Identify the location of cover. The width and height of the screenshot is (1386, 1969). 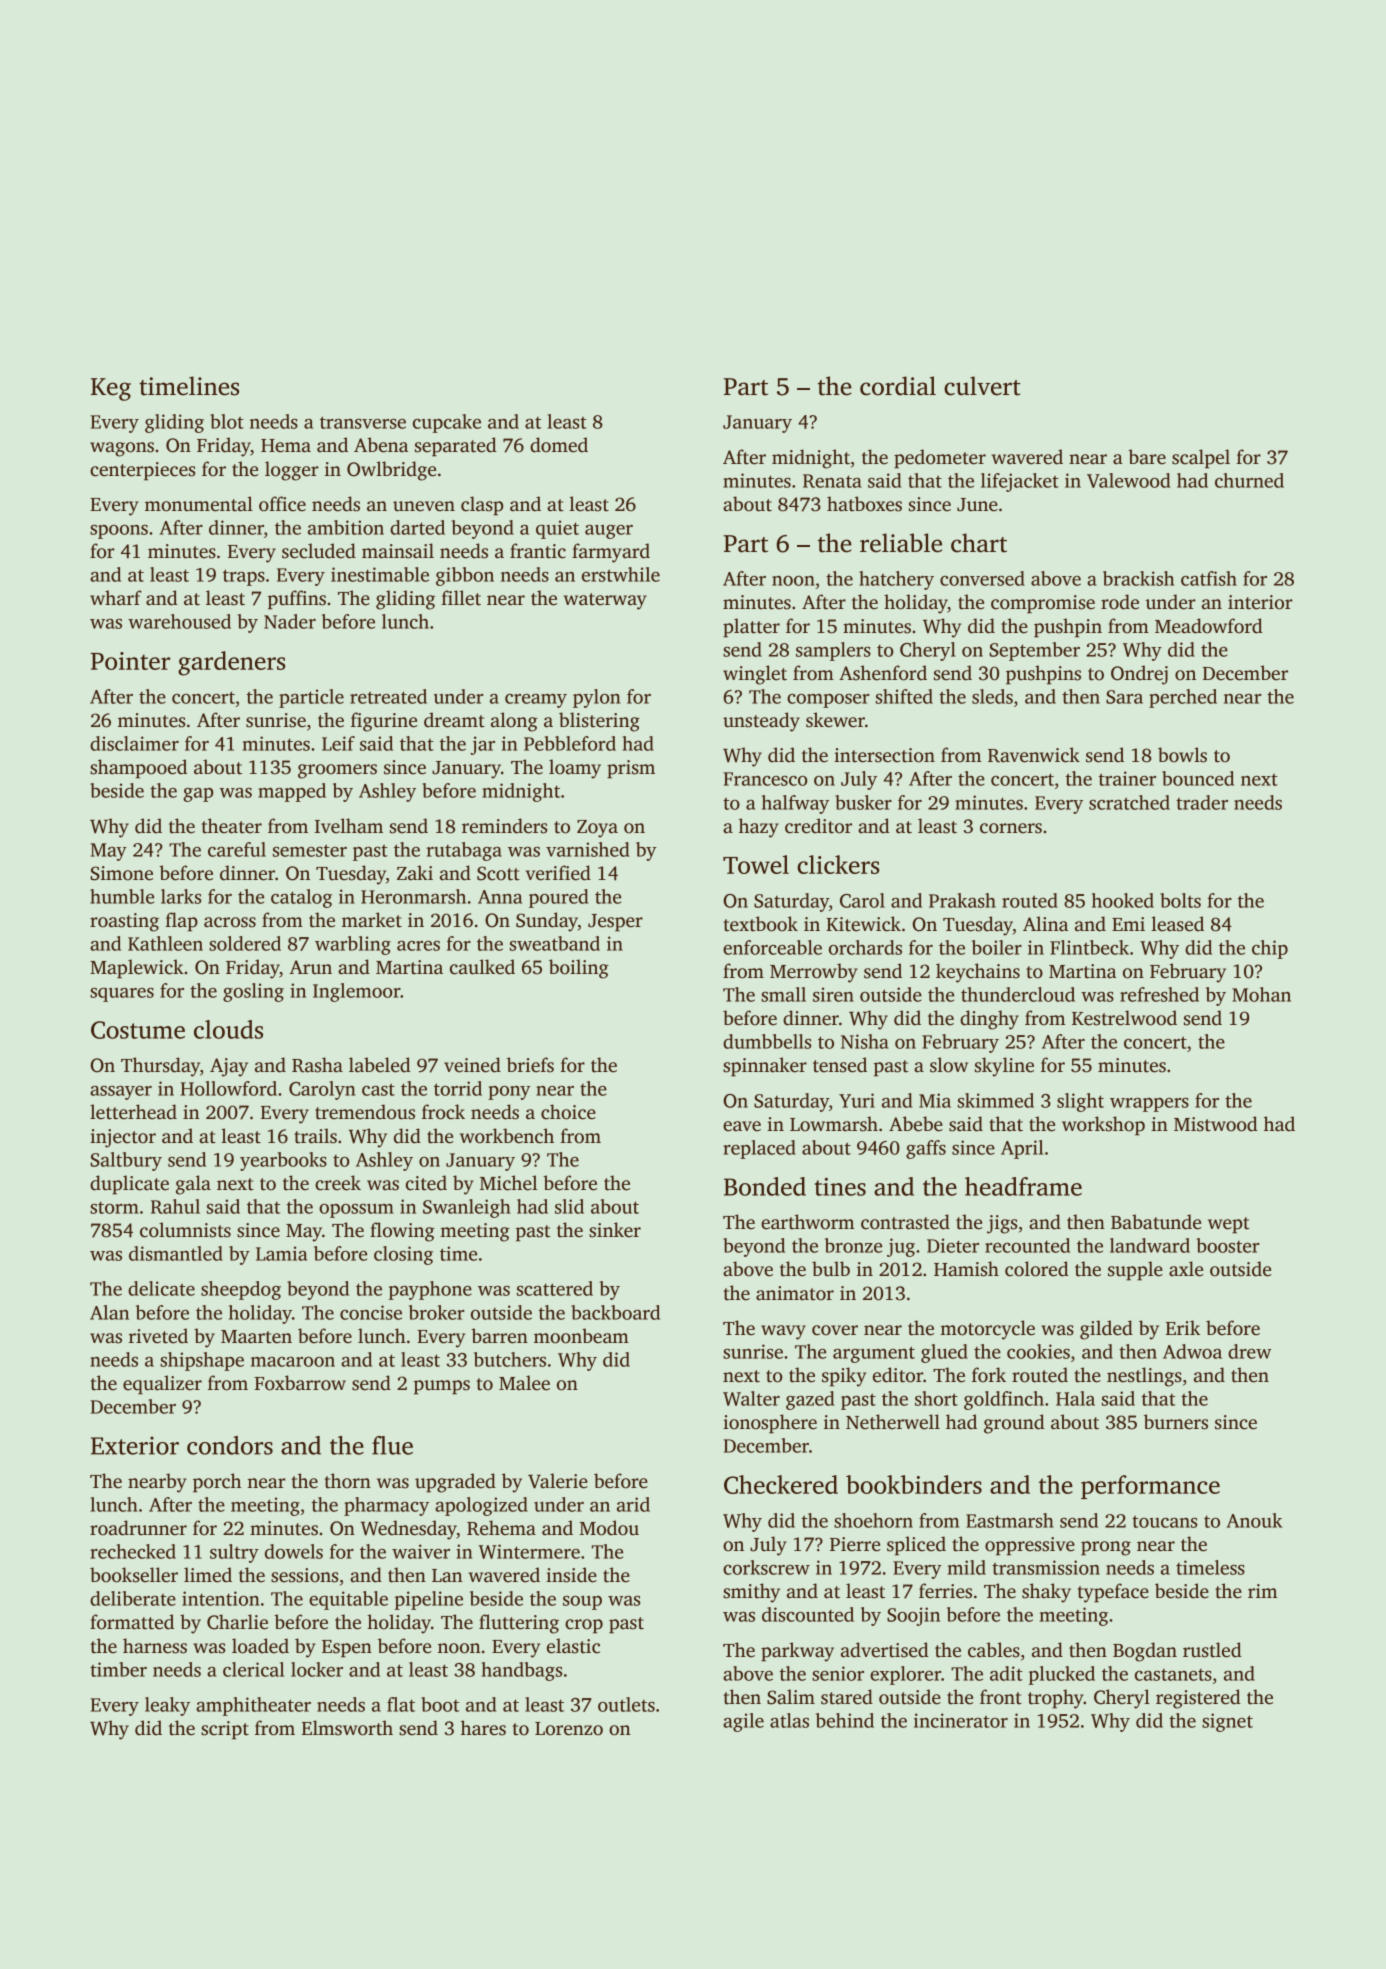
(835, 1330).
